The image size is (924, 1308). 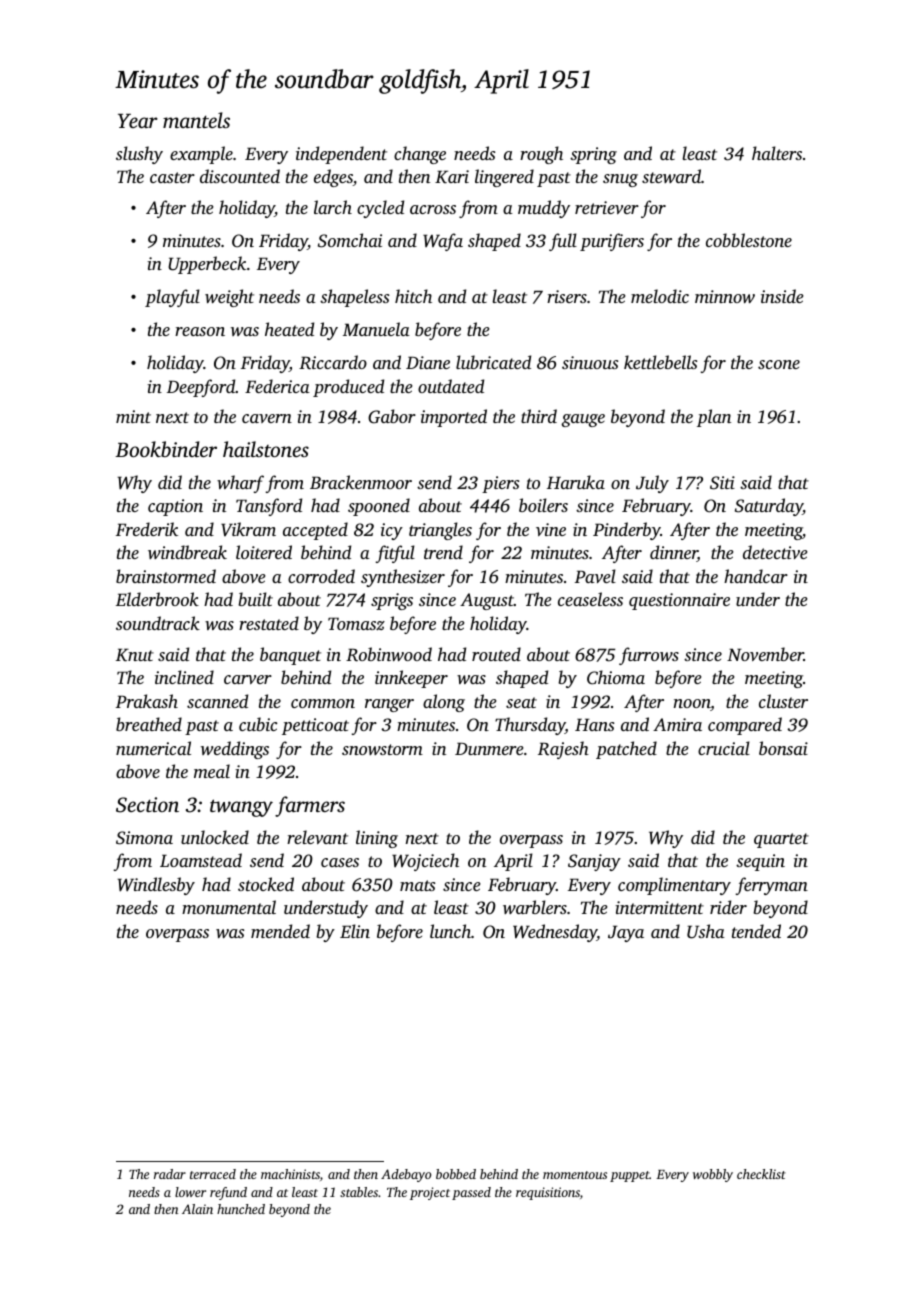 I want to click on handcar, so click(x=756, y=576).
